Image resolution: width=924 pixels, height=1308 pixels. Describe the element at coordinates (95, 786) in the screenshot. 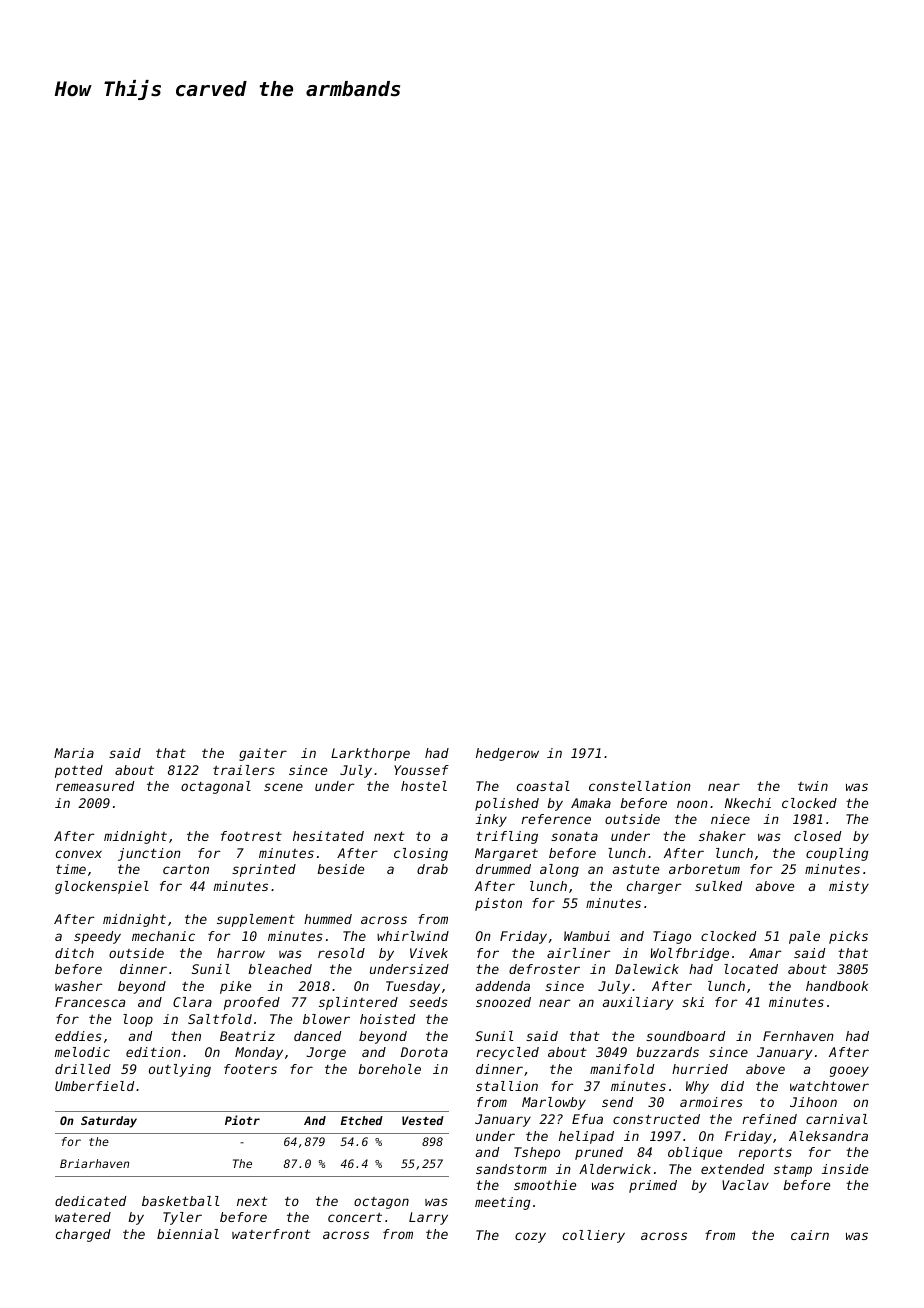

I see `remeasured` at that location.
